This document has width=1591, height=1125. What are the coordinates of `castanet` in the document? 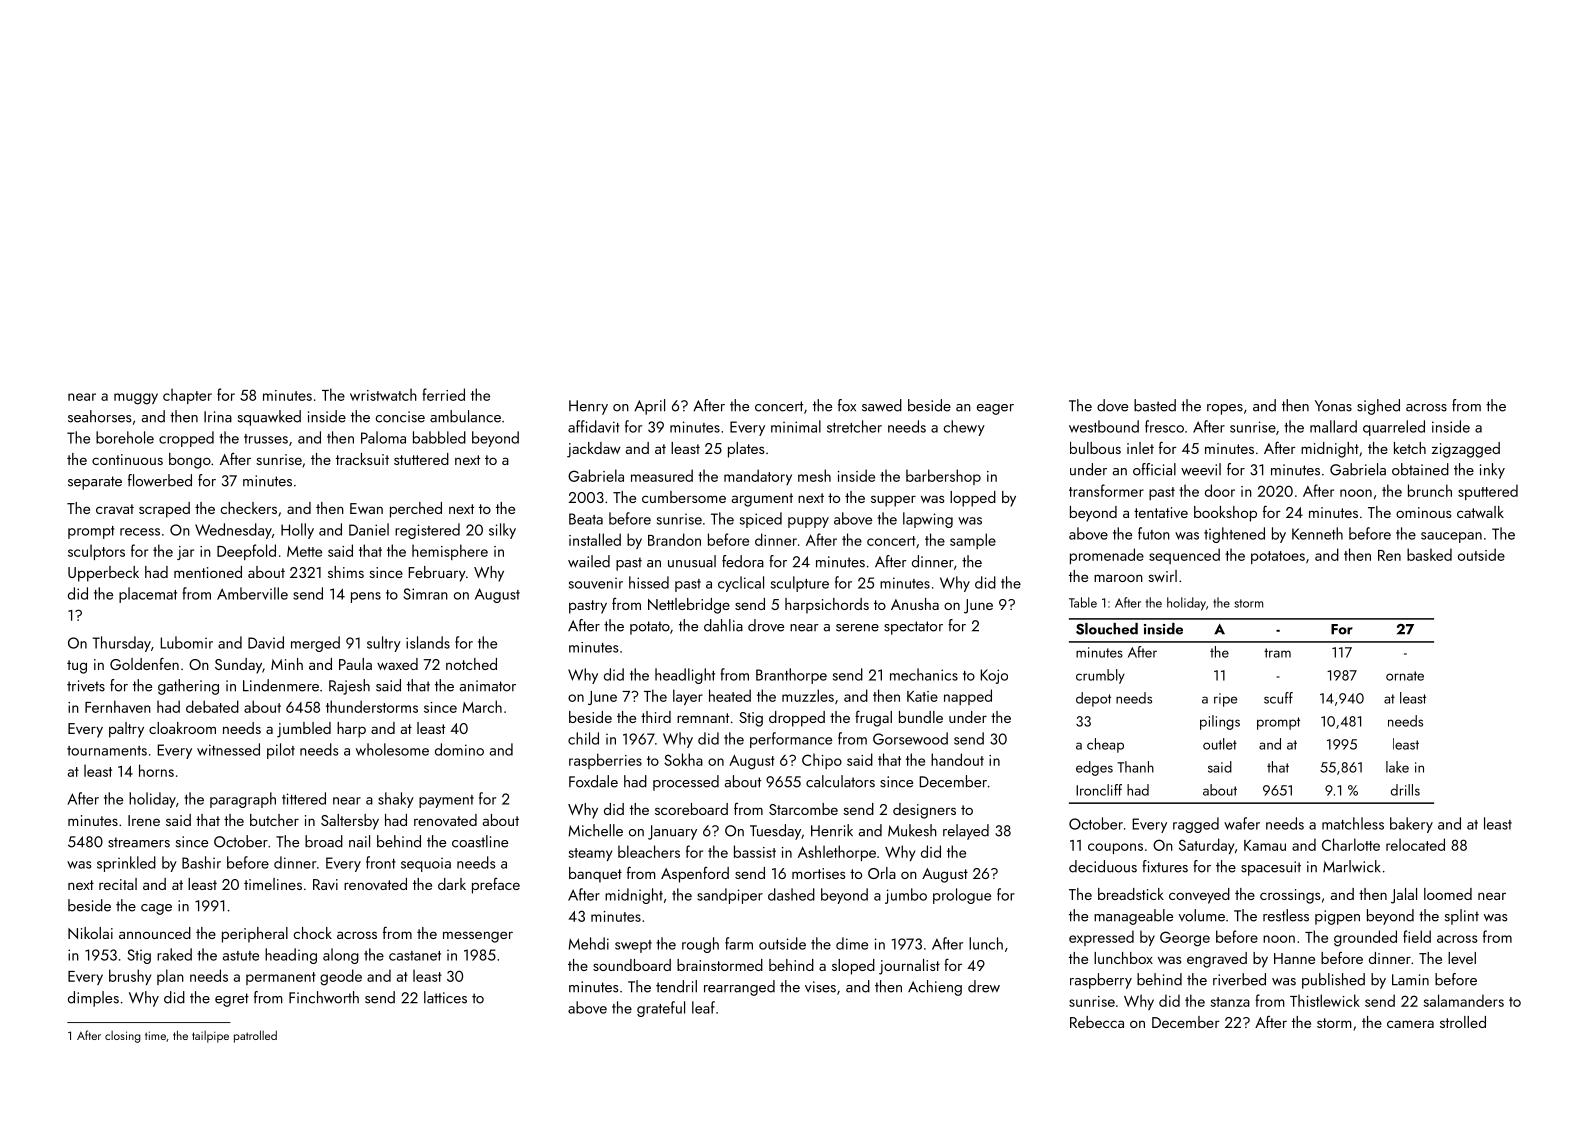 It's located at (415, 956).
